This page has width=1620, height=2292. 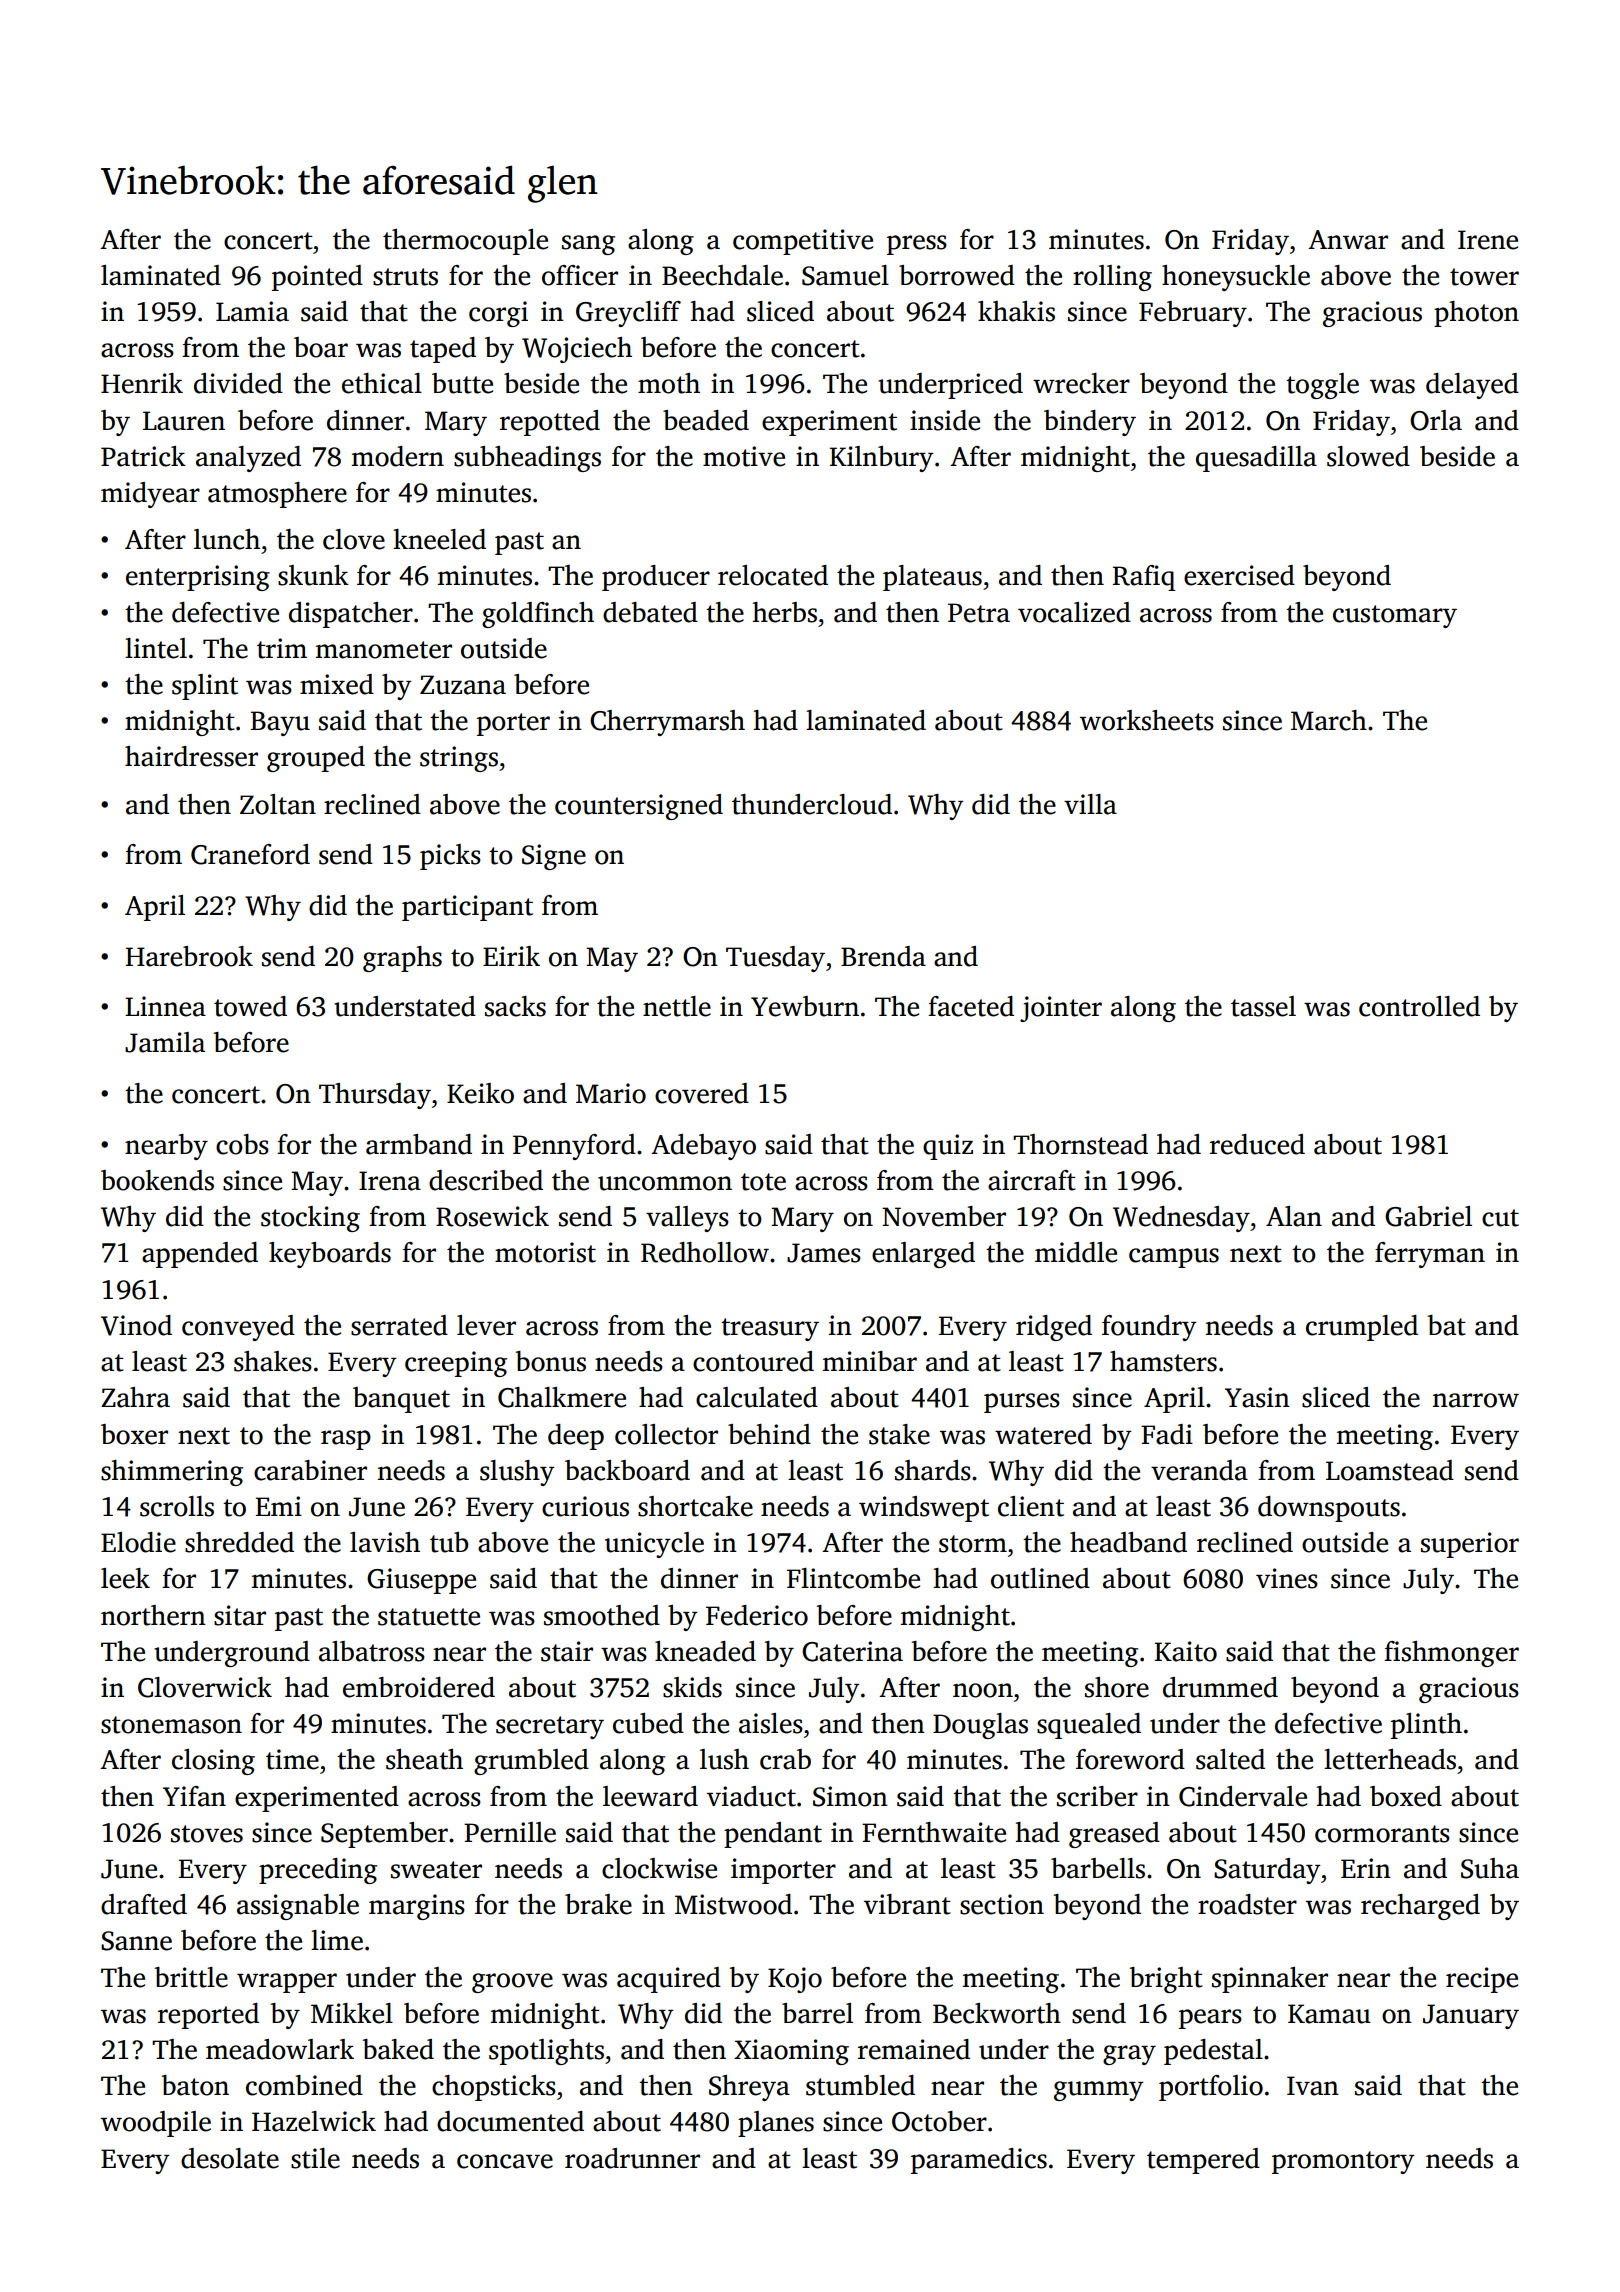 What do you see at coordinates (883, 956) in the page?
I see `Brenda` at bounding box center [883, 956].
